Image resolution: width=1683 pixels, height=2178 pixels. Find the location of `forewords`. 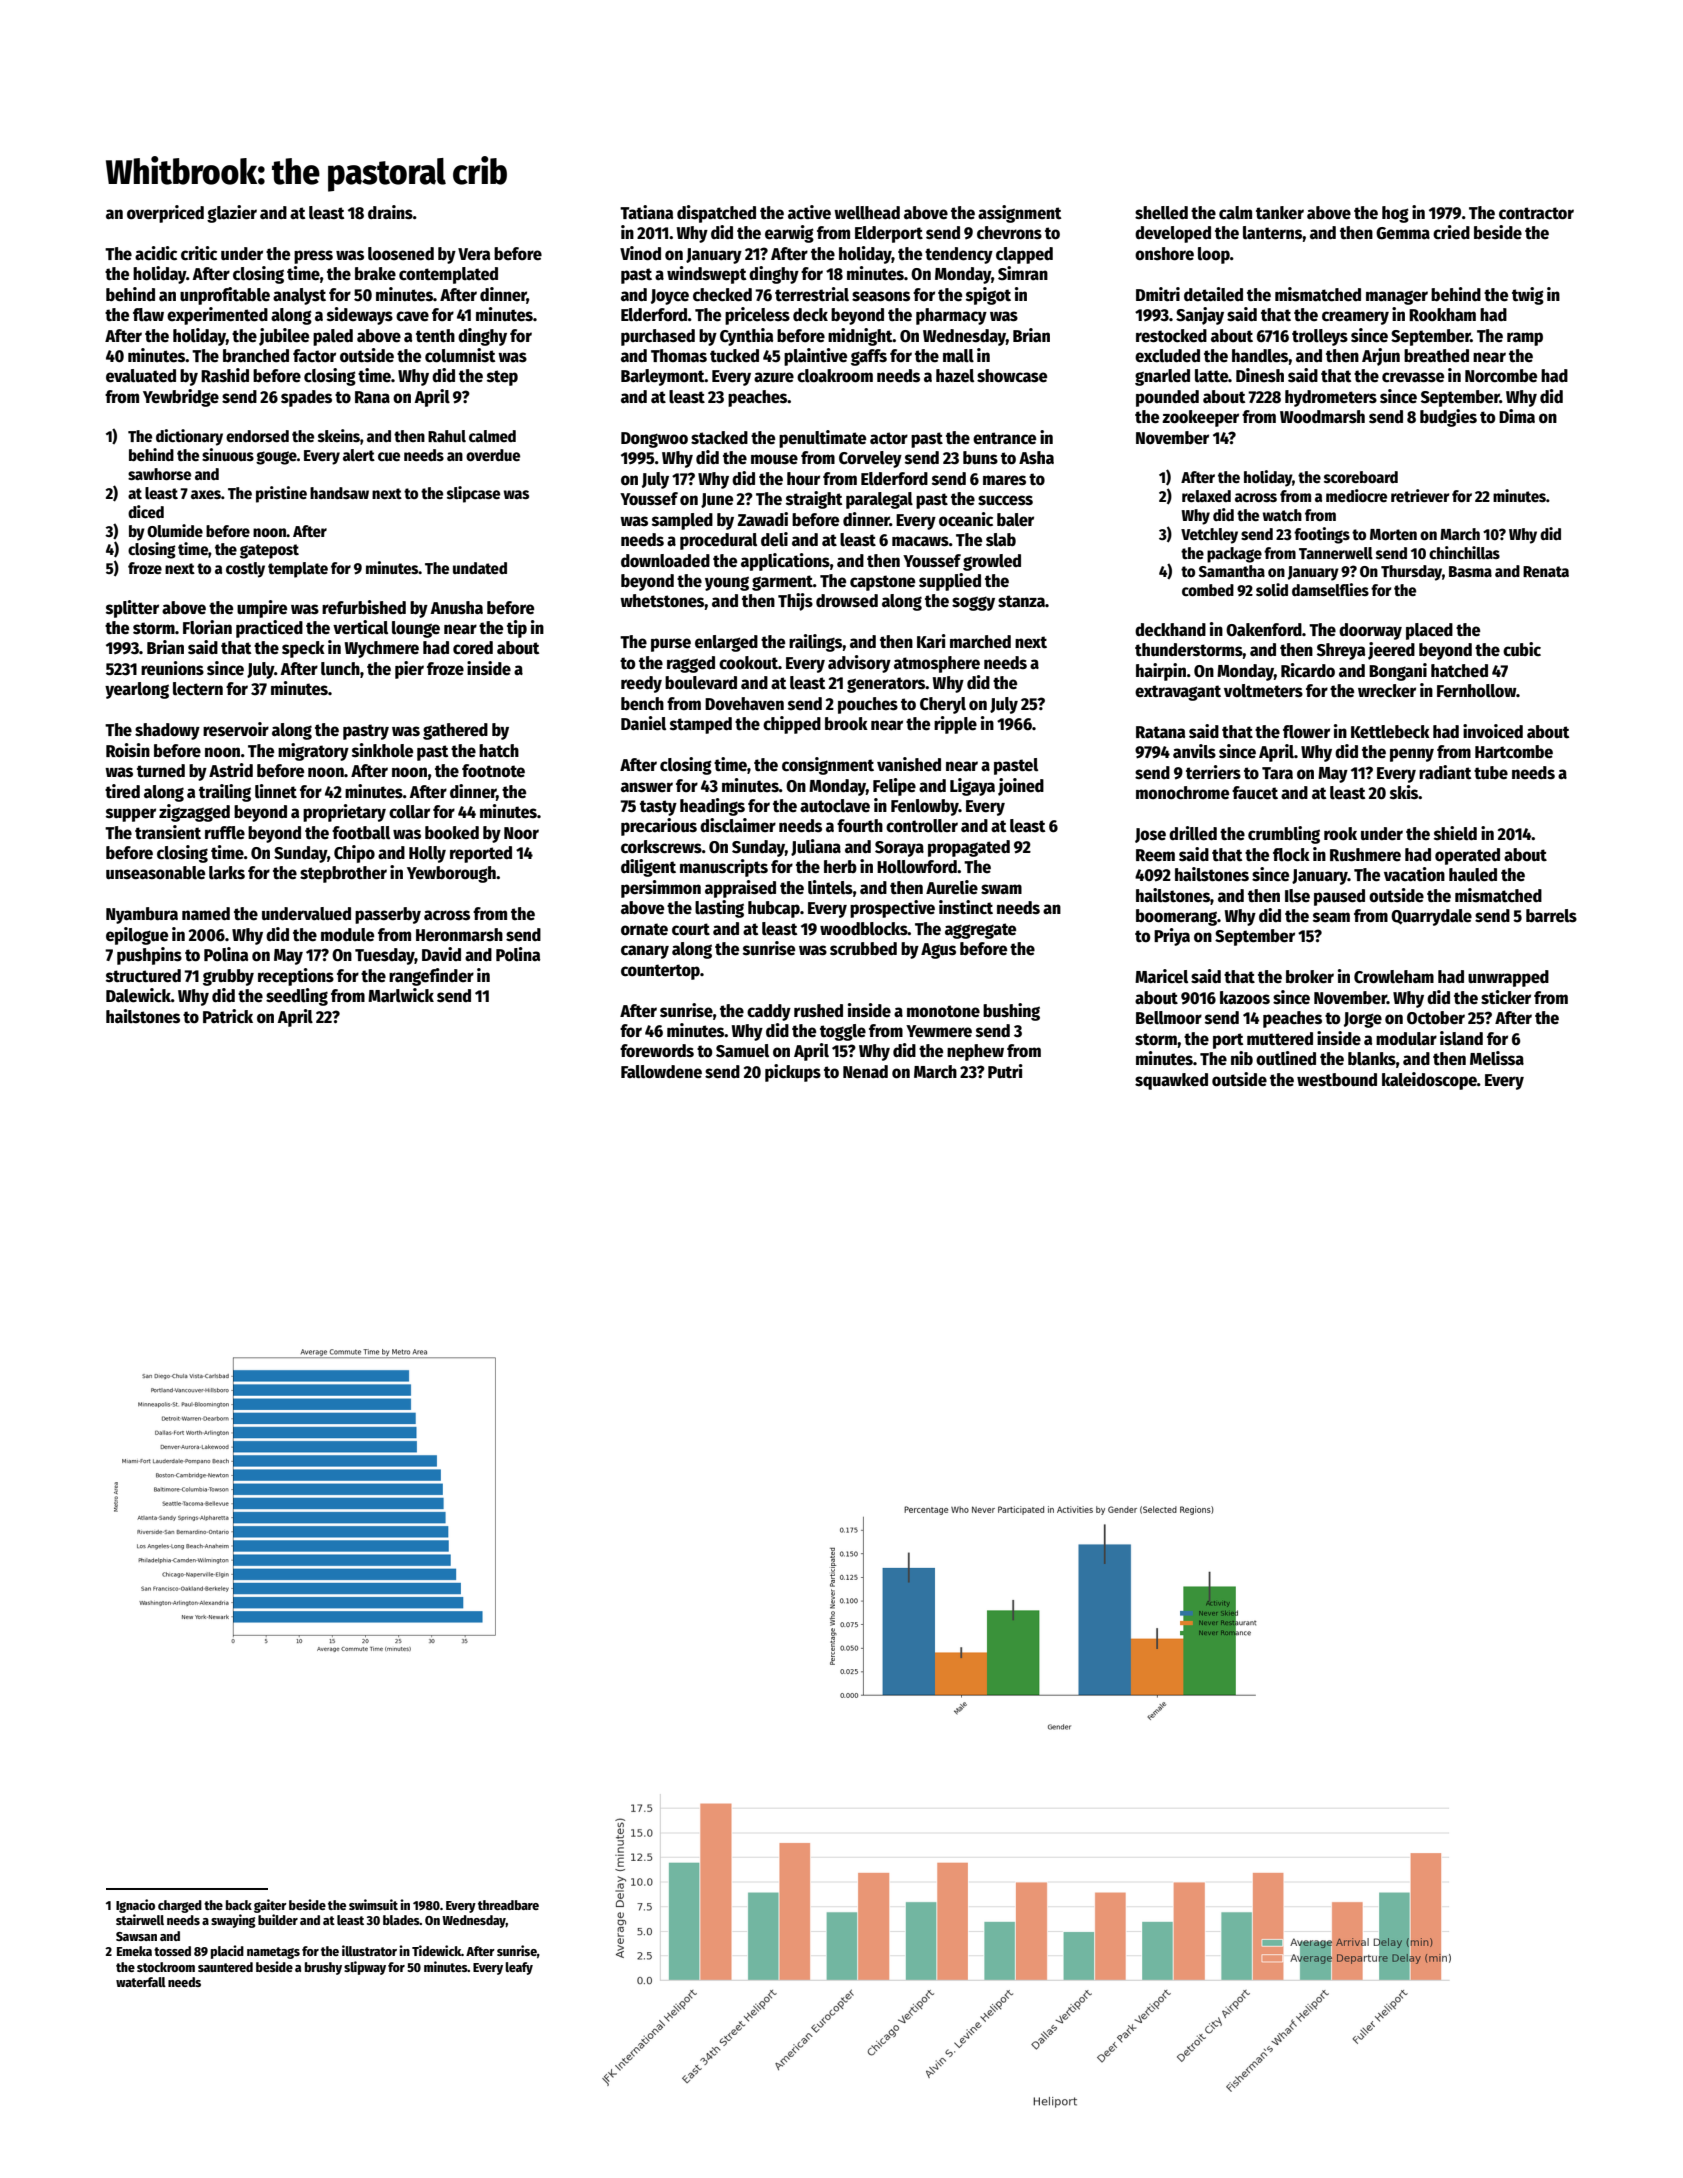

forewords is located at coordinates (657, 1051).
